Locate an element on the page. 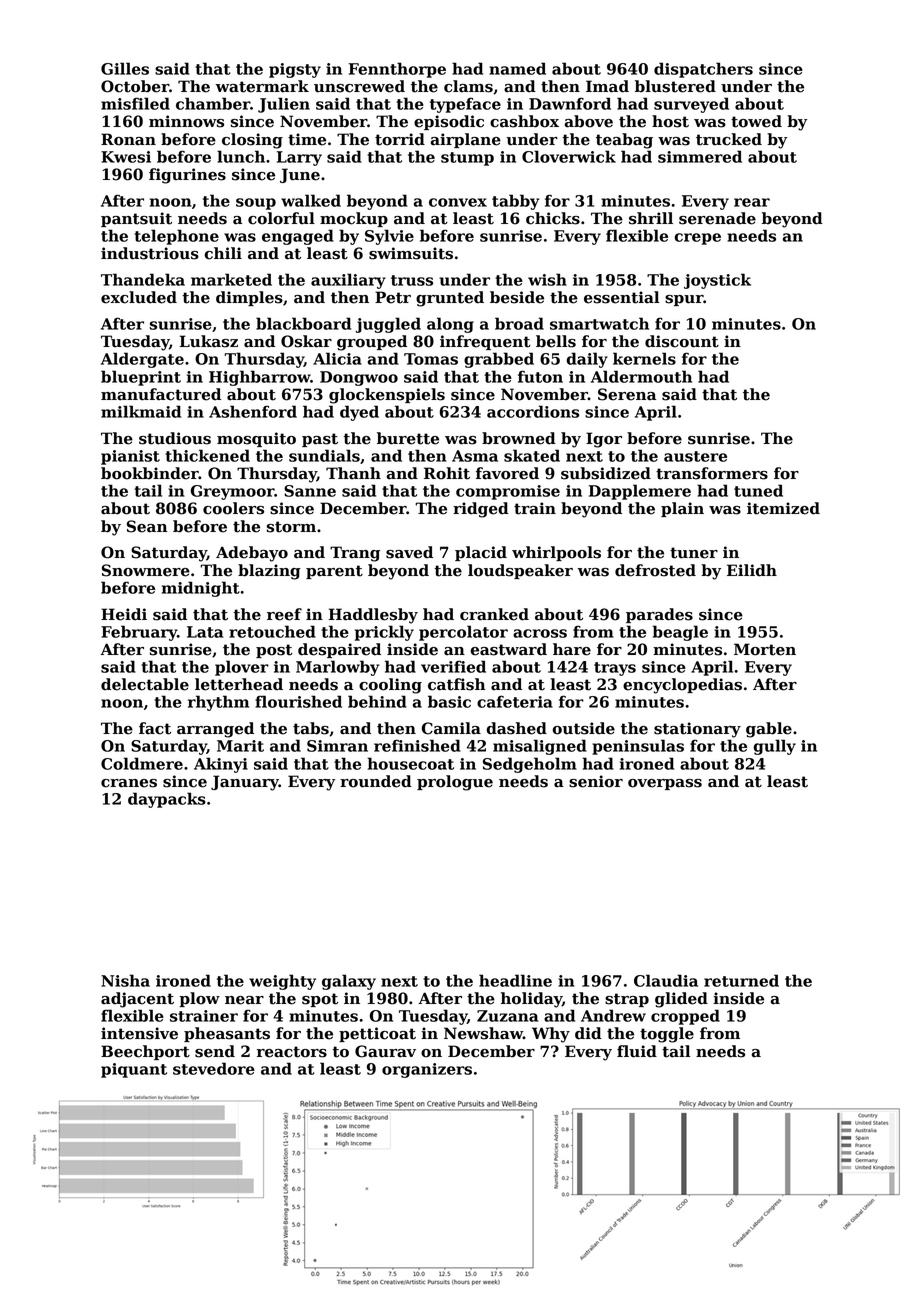 The width and height of the page is (924, 1314). dispatchers is located at coordinates (703, 70).
